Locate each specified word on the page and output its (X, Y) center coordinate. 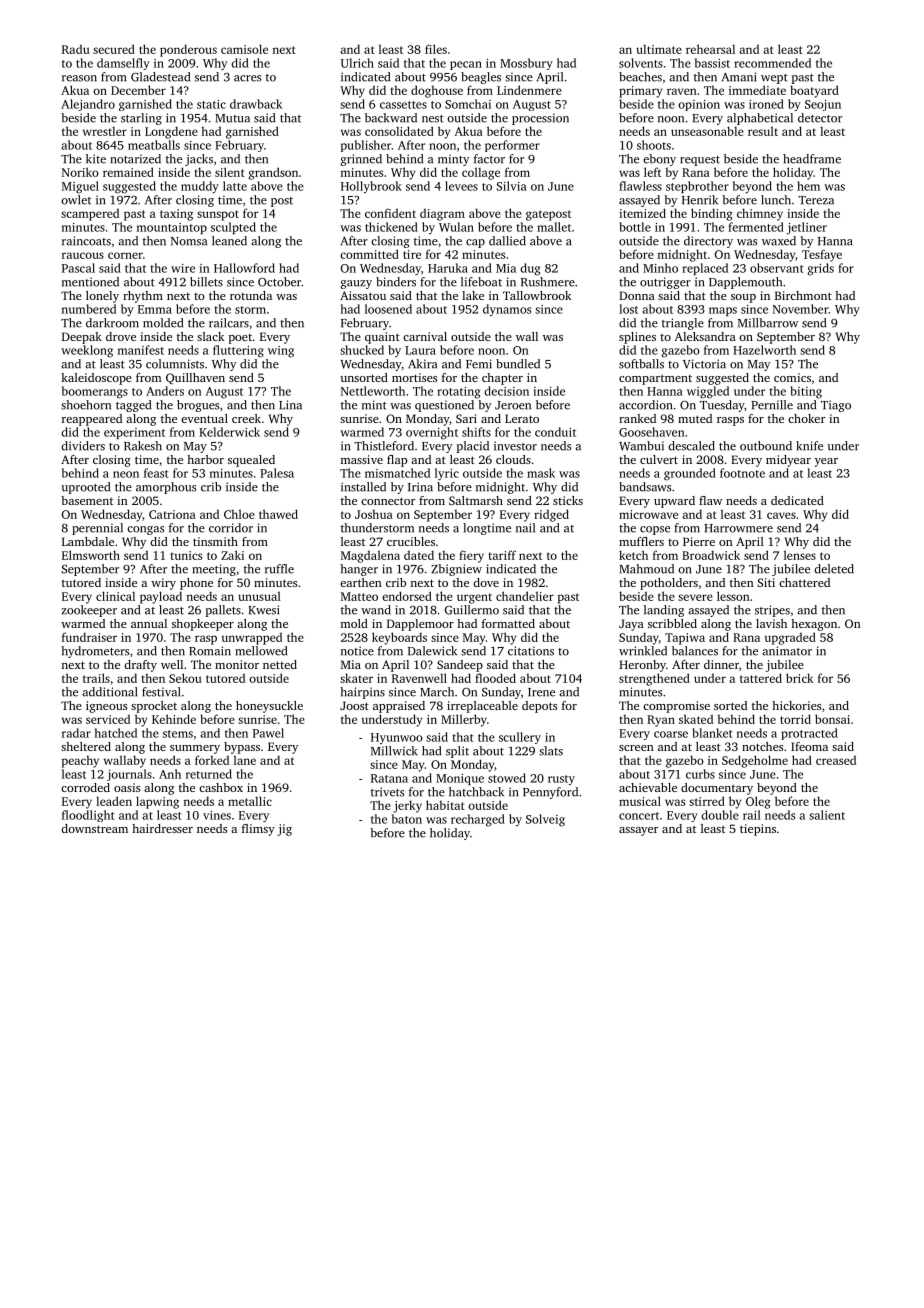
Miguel (80, 187)
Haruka (448, 268)
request (700, 161)
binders (396, 282)
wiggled (708, 392)
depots (539, 707)
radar (76, 733)
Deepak (82, 338)
